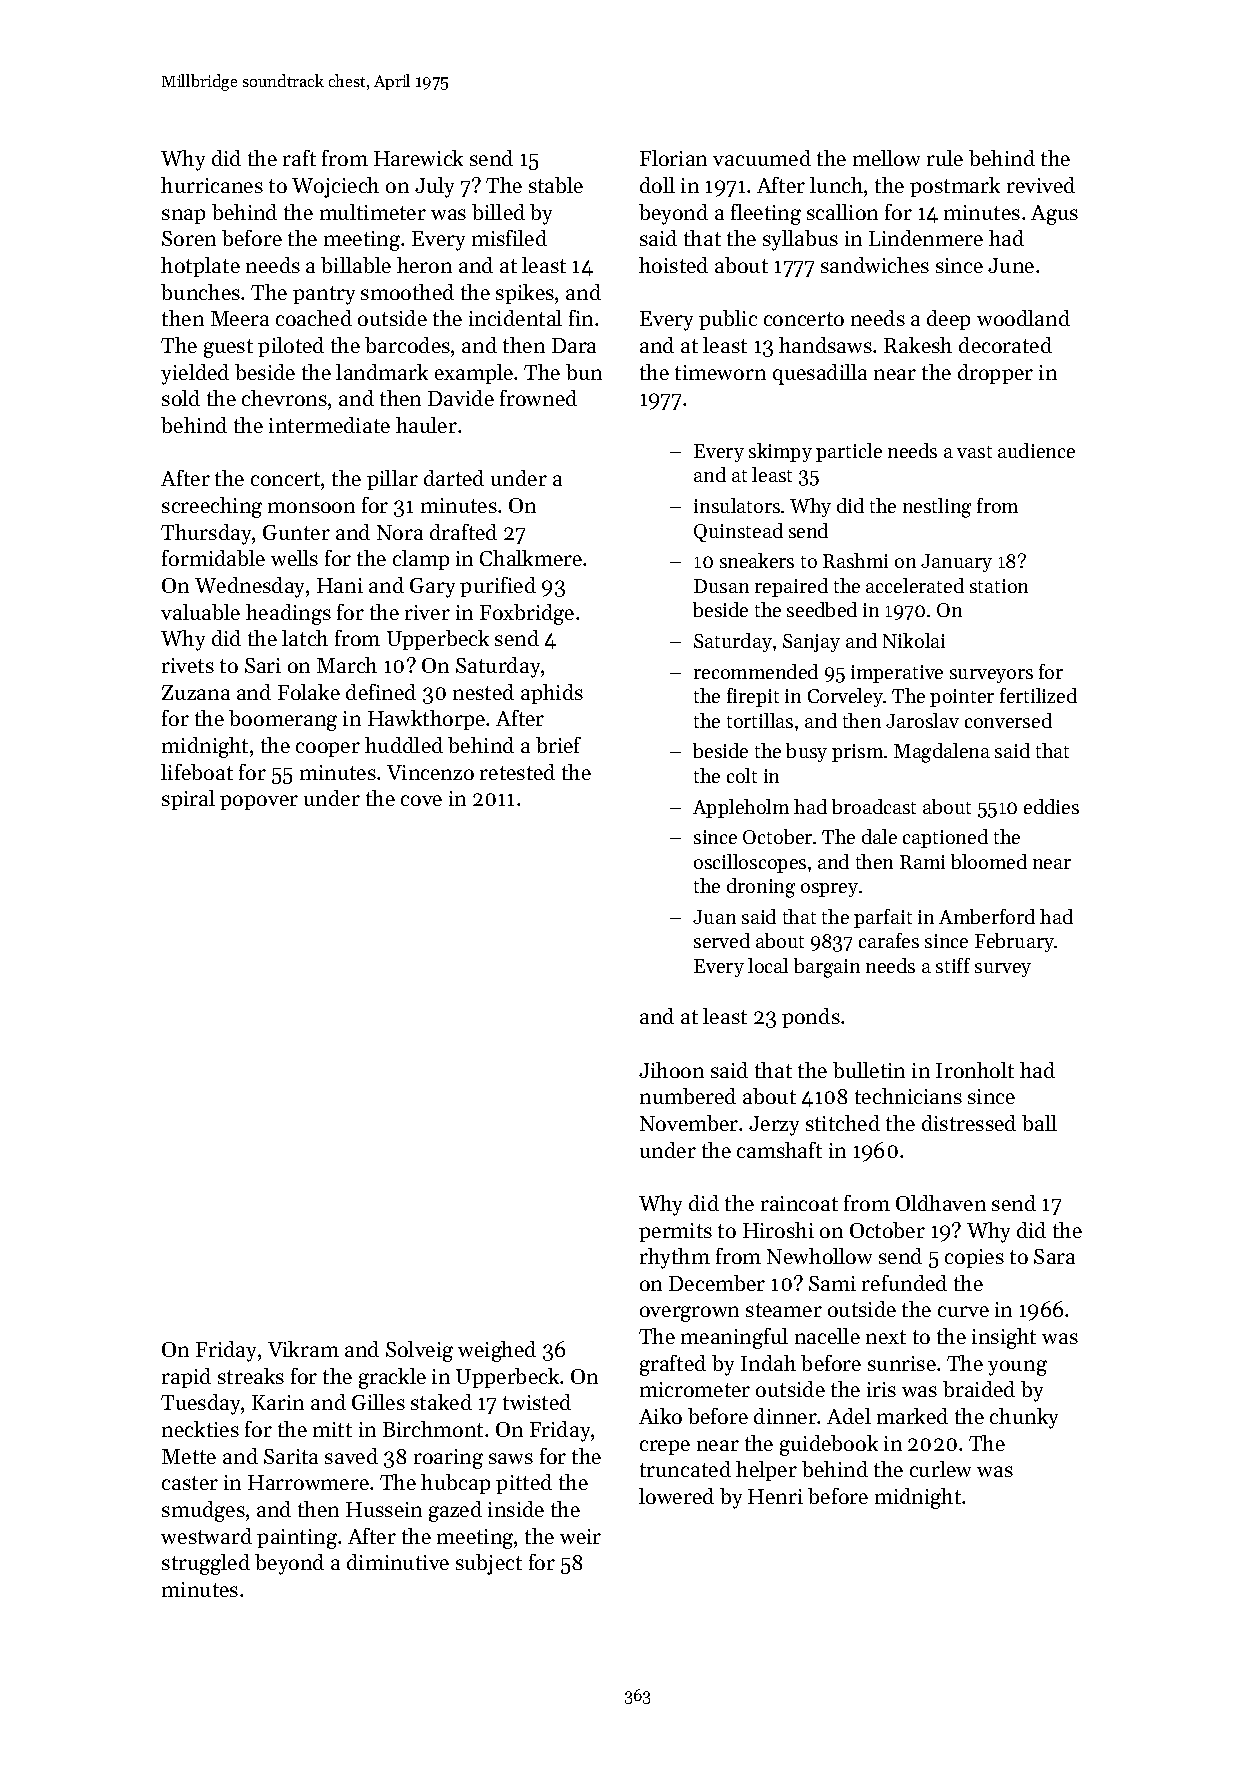 Image resolution: width=1249 pixels, height=1766 pixels. I want to click on ball, so click(1039, 1123).
